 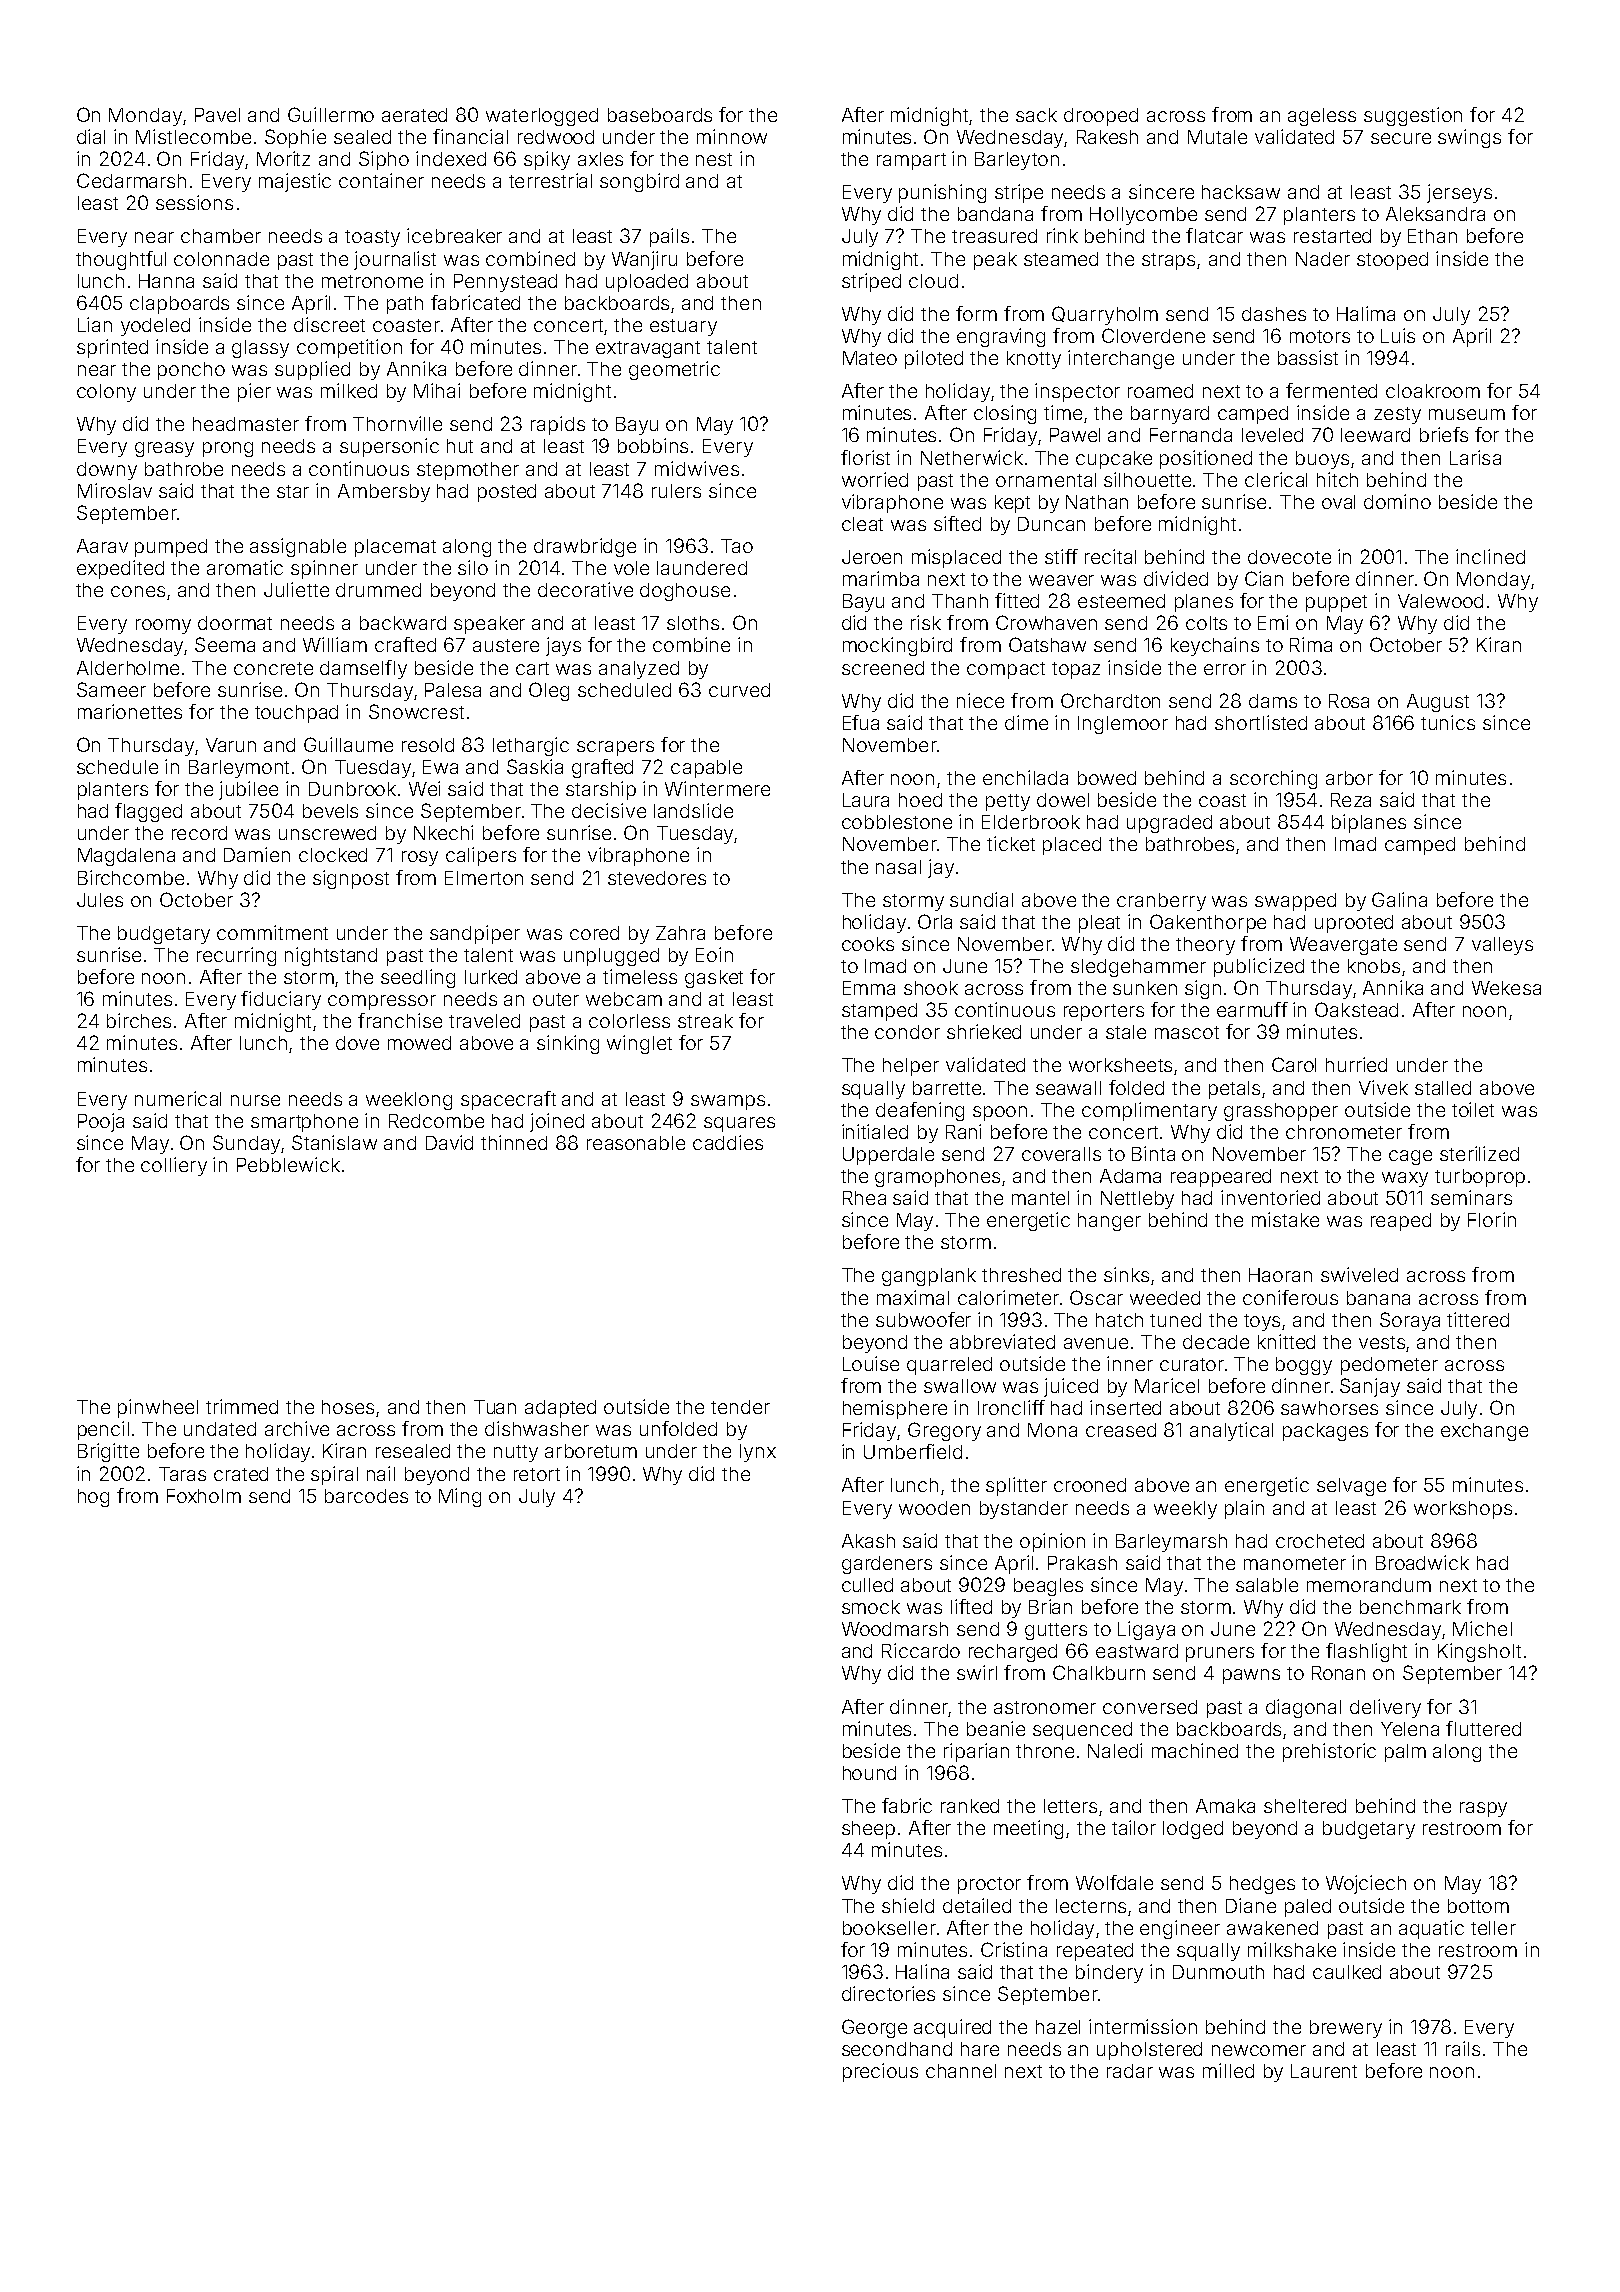 What do you see at coordinates (454, 235) in the screenshot?
I see `icebreaker` at bounding box center [454, 235].
